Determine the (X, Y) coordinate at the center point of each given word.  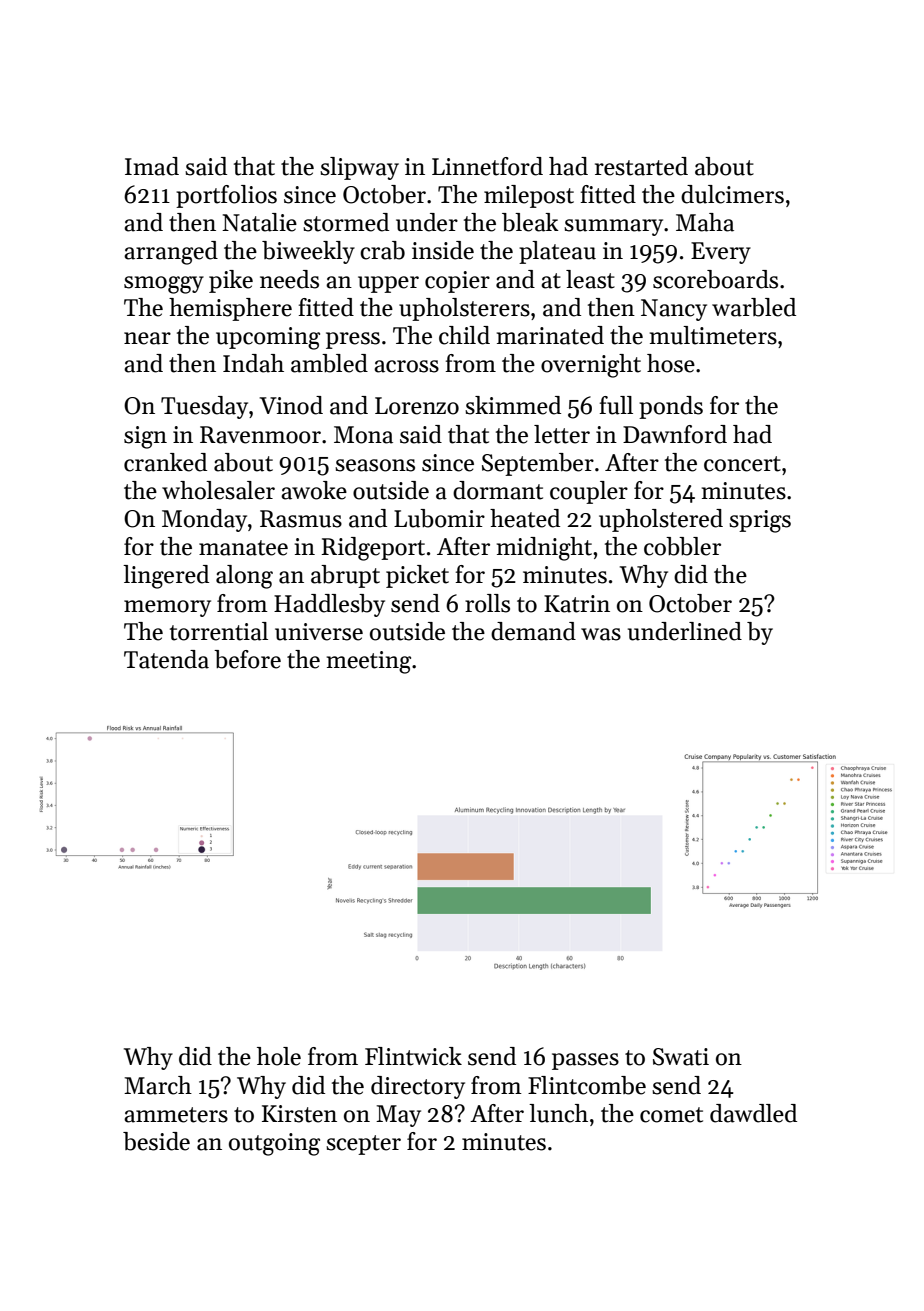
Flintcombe (587, 1085)
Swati (681, 1057)
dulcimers (732, 194)
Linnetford (487, 166)
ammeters (176, 1115)
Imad (152, 166)
